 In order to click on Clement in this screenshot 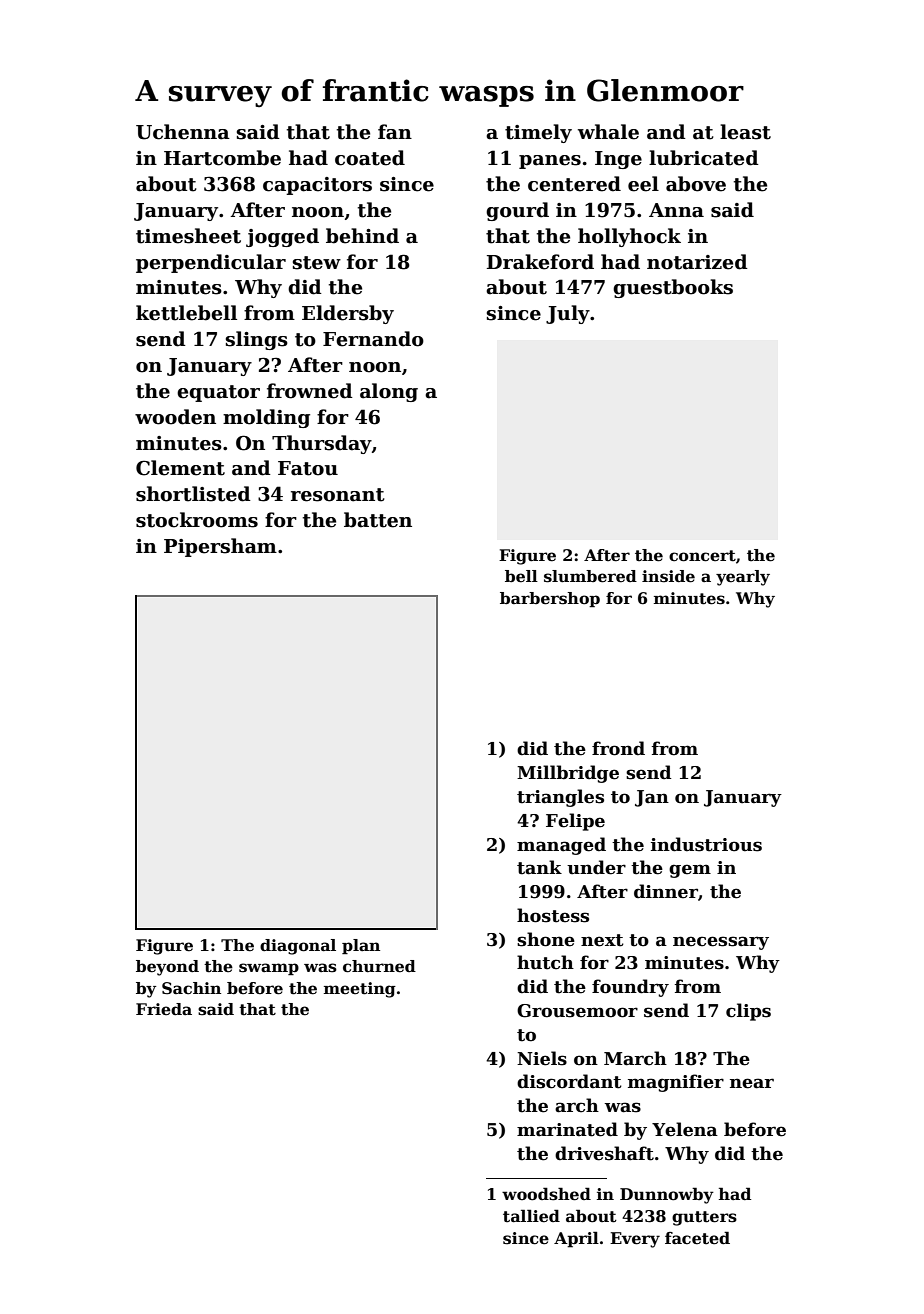, I will do `click(180, 468)`.
